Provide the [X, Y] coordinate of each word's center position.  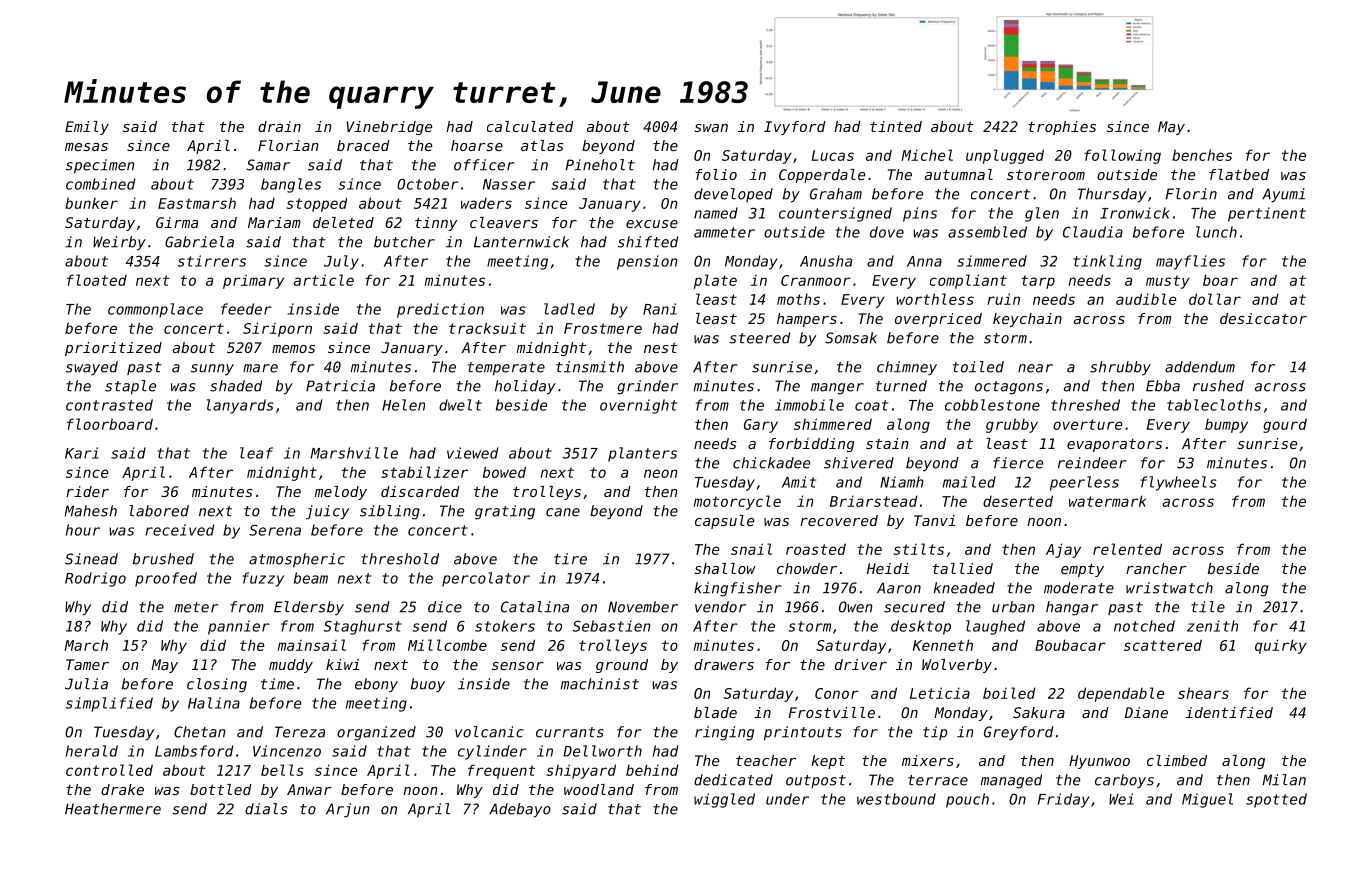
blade [715, 712]
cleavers [504, 222]
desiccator [1263, 318]
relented [1127, 549]
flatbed [1239, 174]
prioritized [113, 349]
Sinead [91, 559]
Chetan [200, 732]
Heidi [888, 568]
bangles [291, 185]
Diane [1146, 712]
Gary [761, 426]
